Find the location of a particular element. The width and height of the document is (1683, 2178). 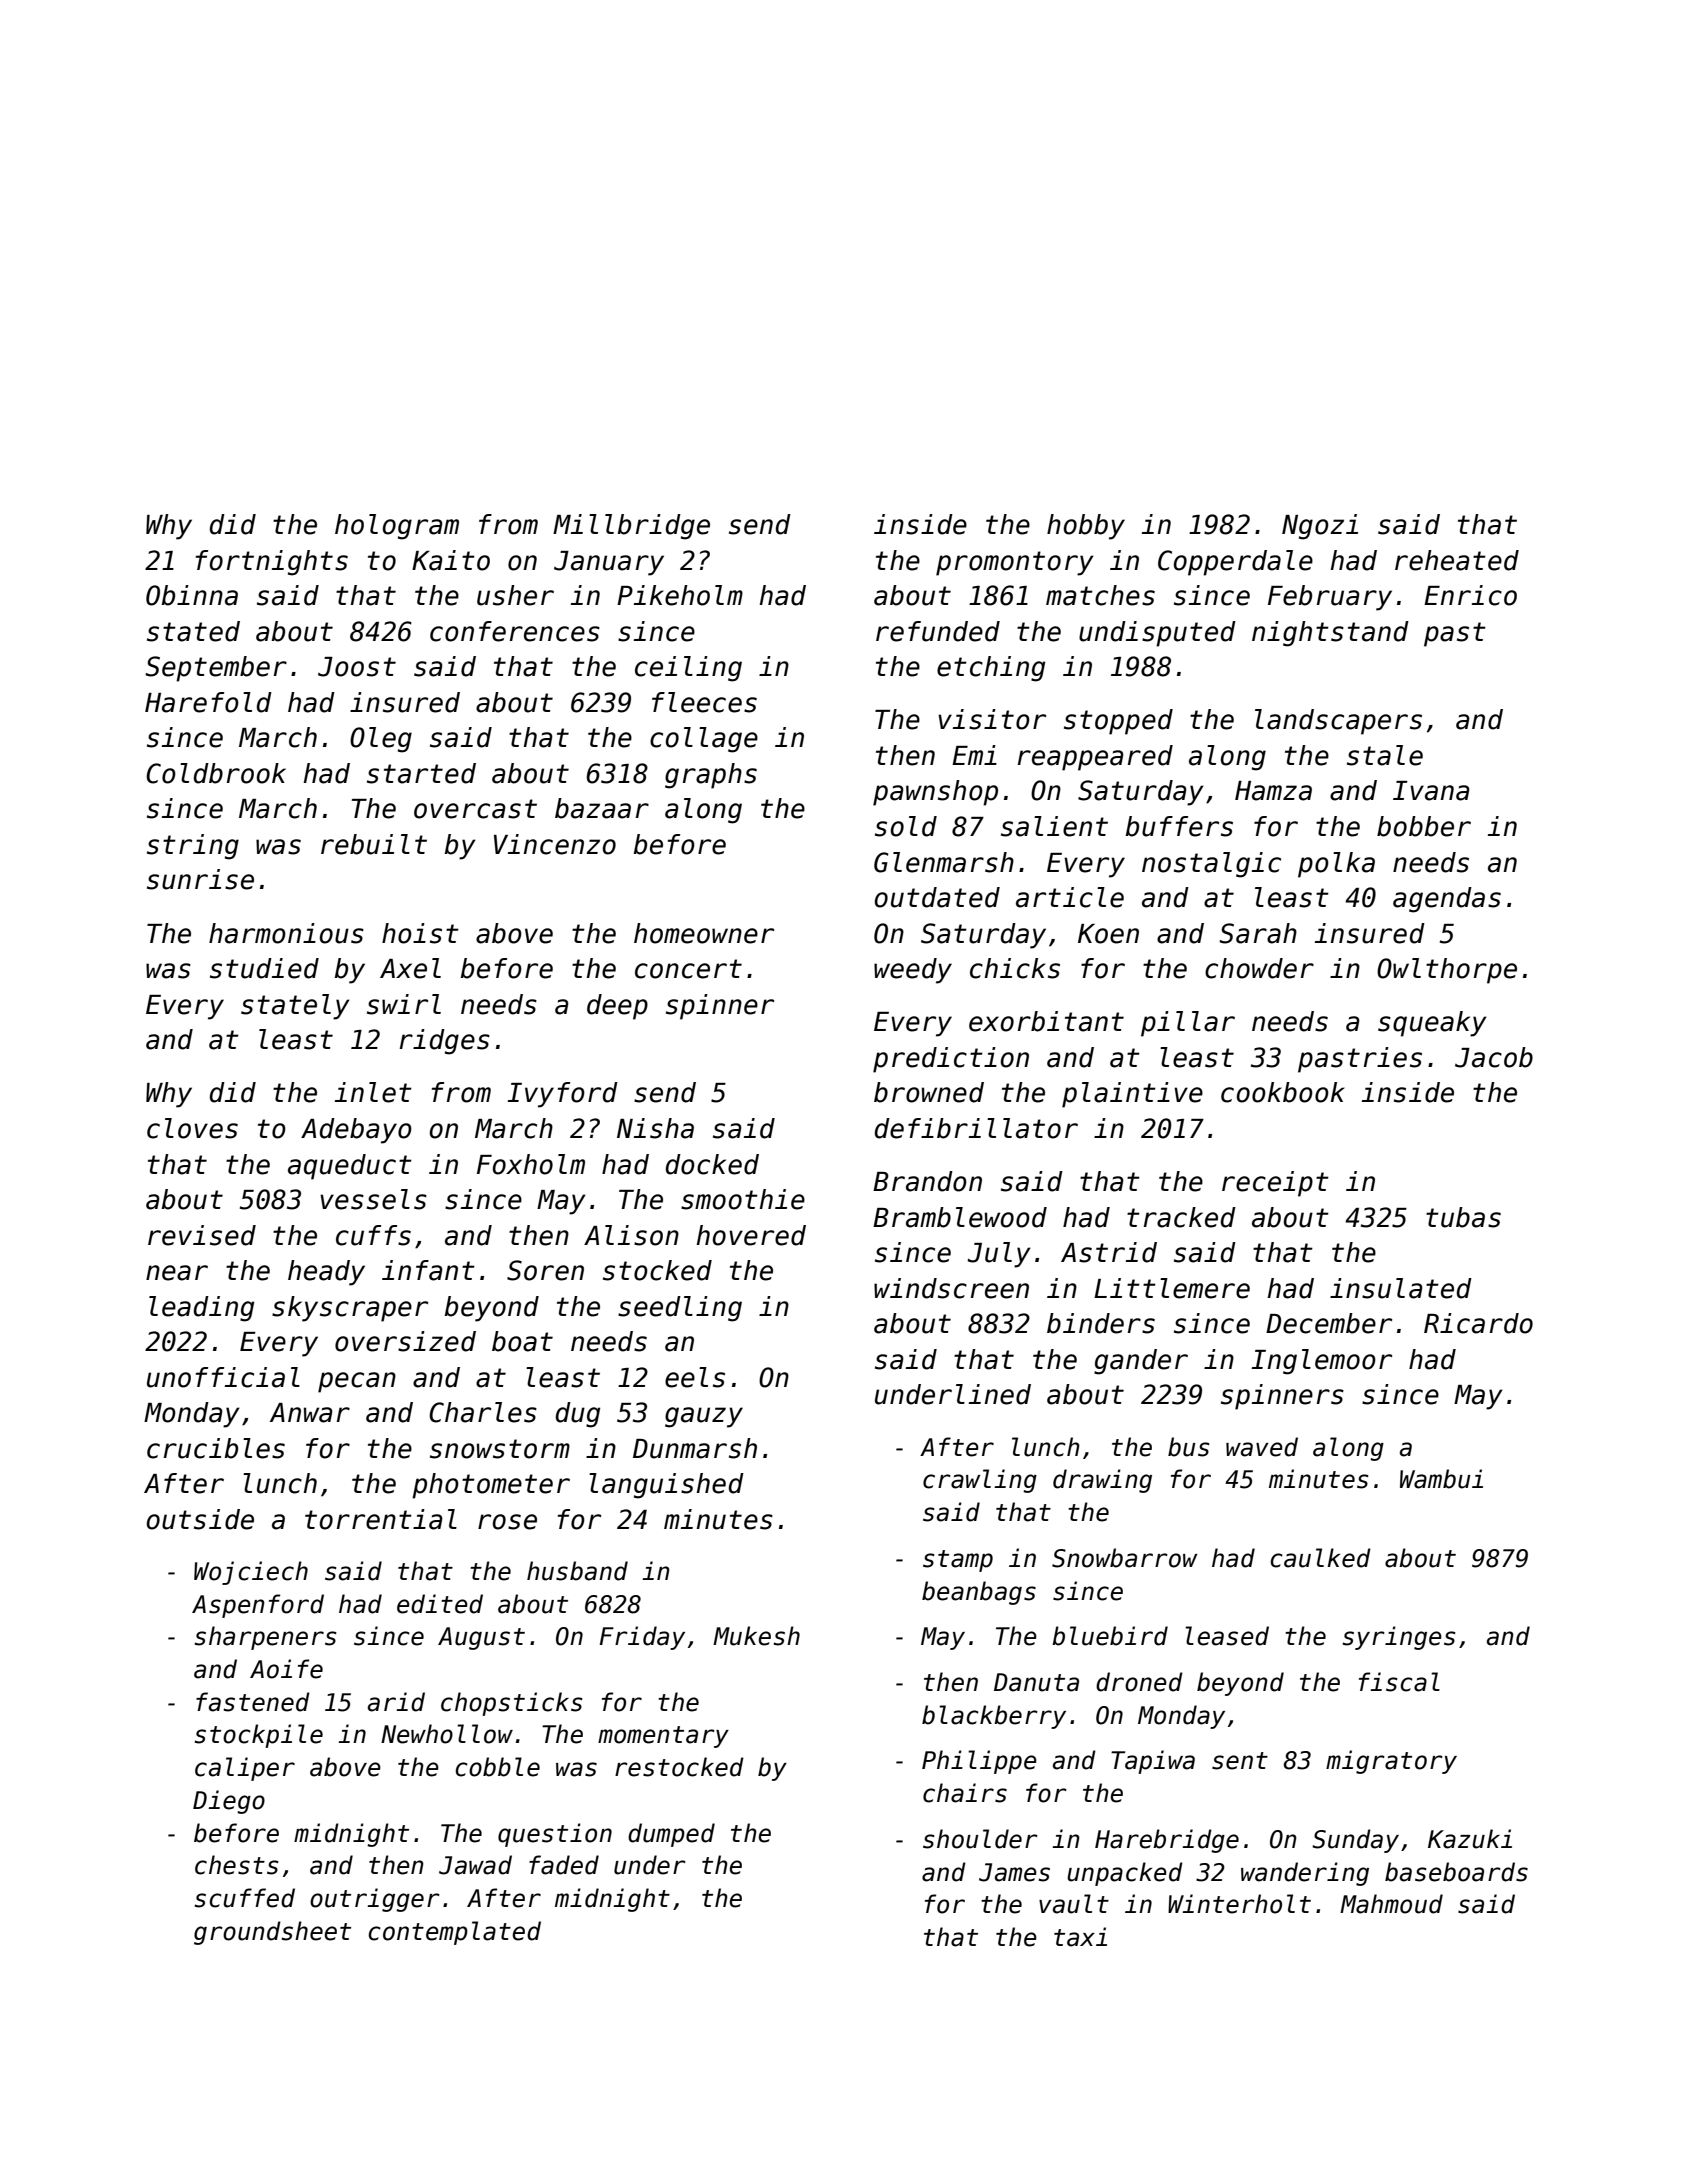

cloves is located at coordinates (192, 1128).
